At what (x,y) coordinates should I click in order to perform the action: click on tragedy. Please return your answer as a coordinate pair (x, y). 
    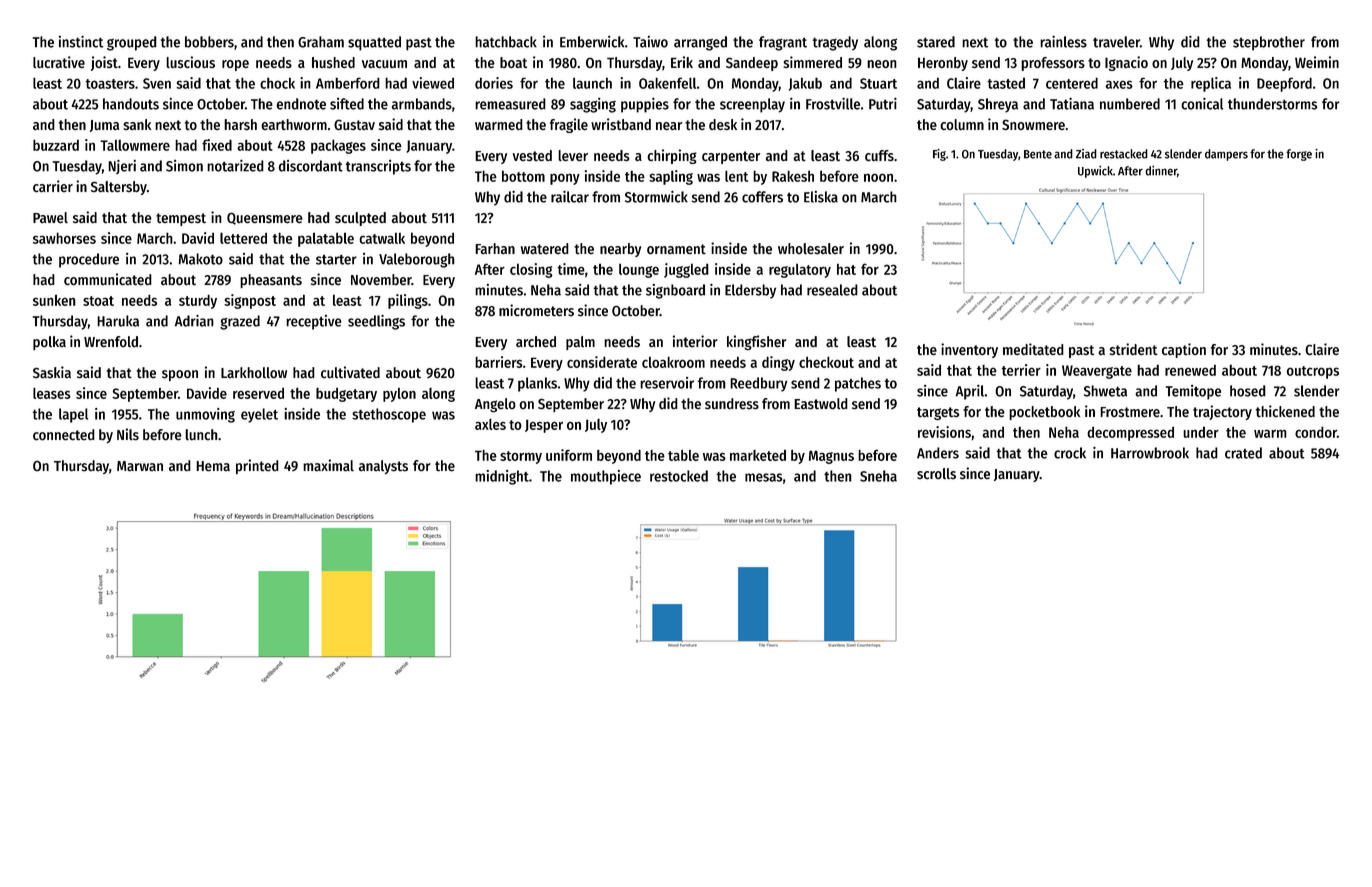
    Looking at the image, I should click on (835, 43).
